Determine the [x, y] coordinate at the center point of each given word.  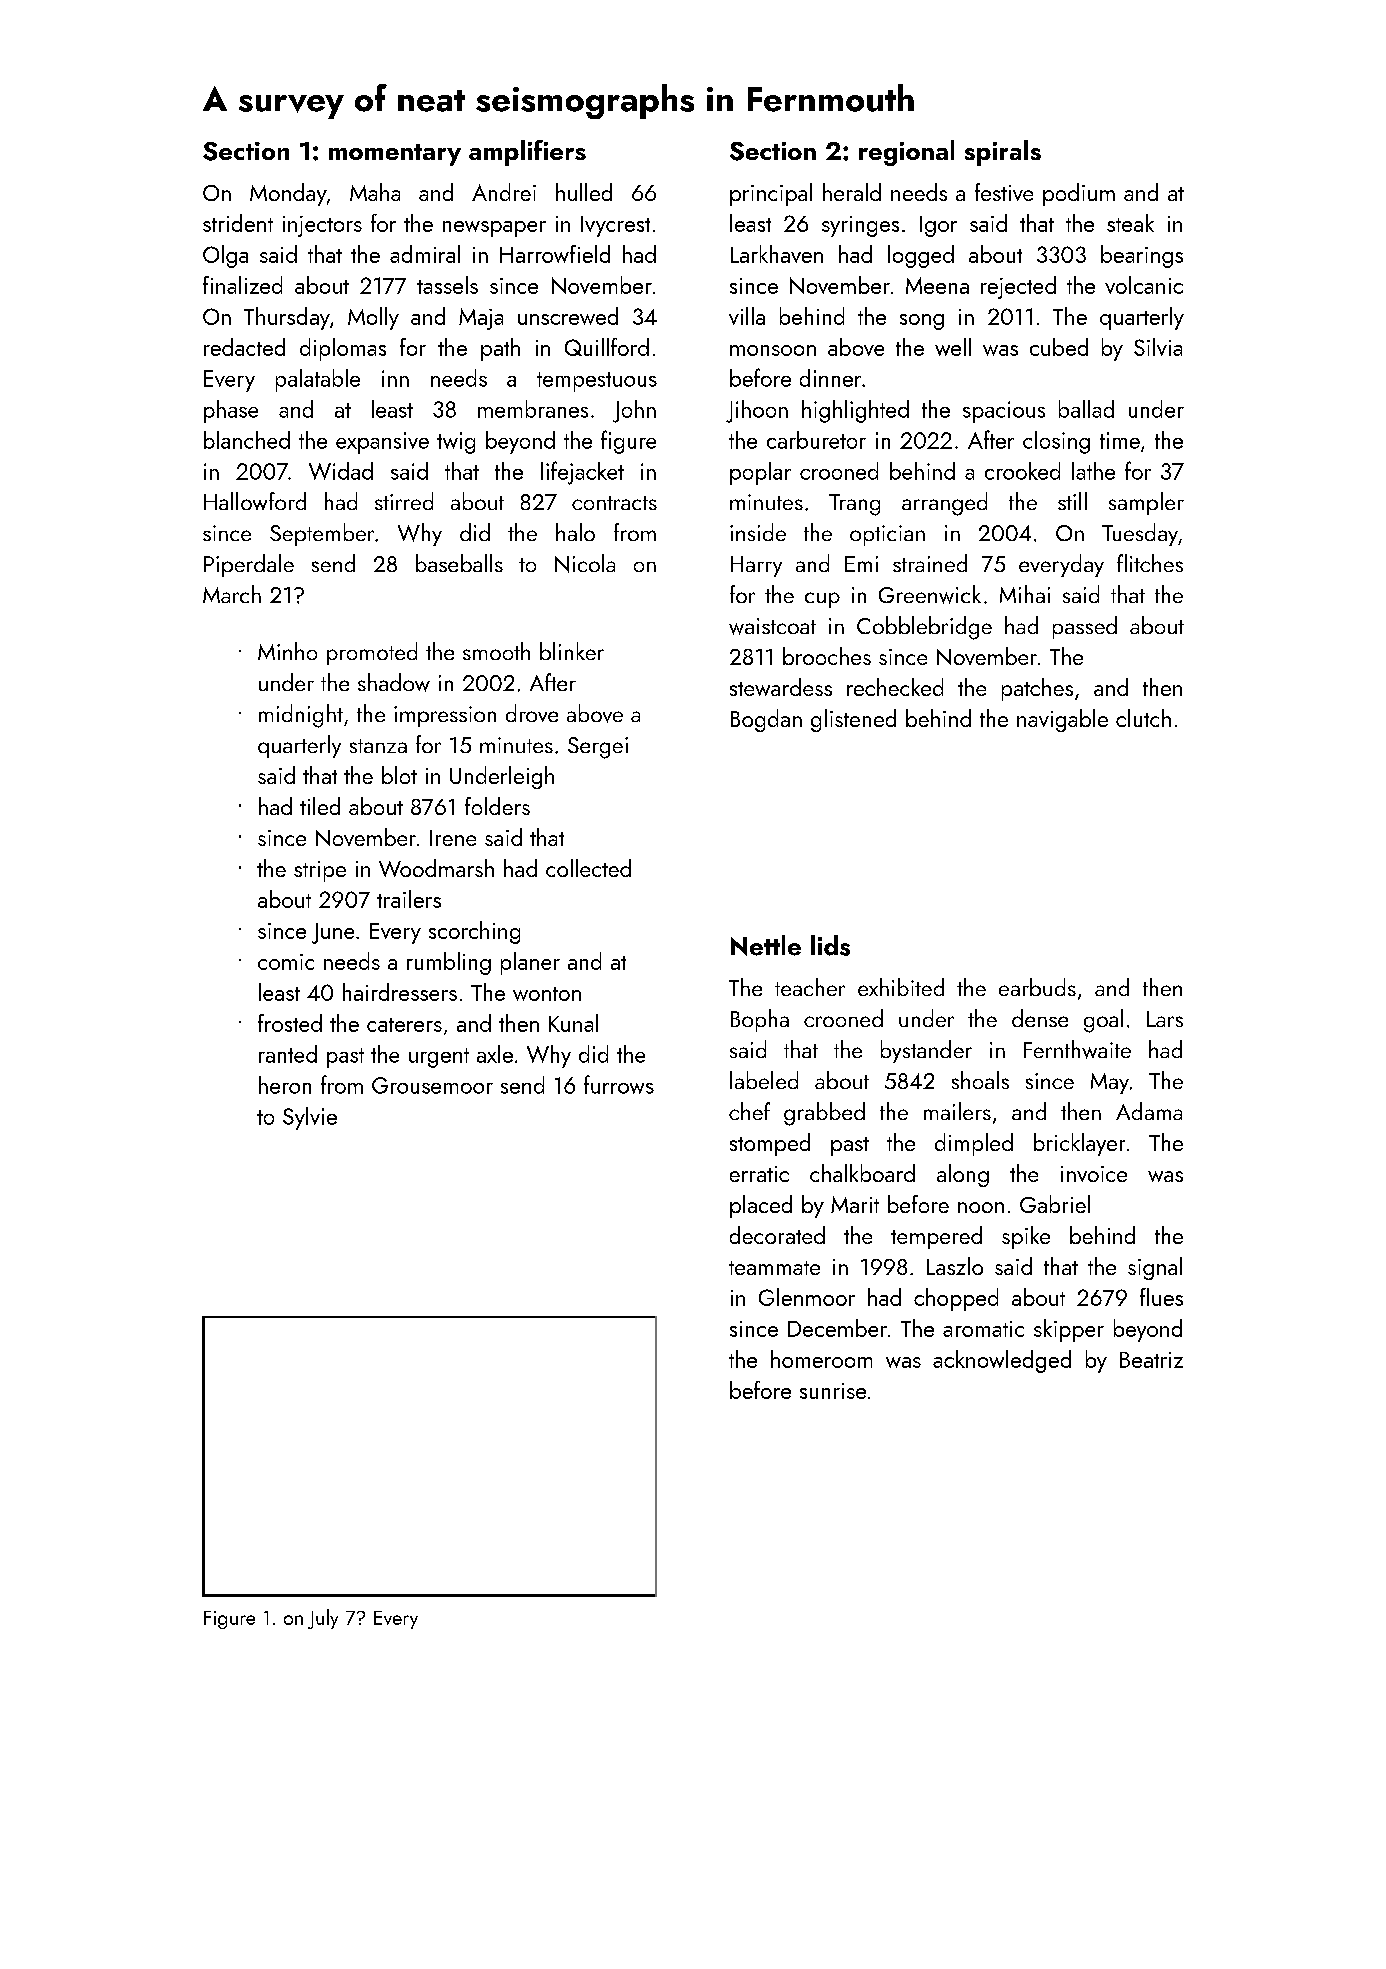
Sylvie [310, 1118]
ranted [288, 1054]
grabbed [824, 1114]
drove [532, 713]
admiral [425, 254]
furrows [619, 1084]
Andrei [504, 192]
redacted [244, 347]
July [323, 1619]
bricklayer [1079, 1144]
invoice [1094, 1174]
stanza [378, 746]
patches [1037, 689]
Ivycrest [615, 226]
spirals [1003, 153]
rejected [1018, 287]
